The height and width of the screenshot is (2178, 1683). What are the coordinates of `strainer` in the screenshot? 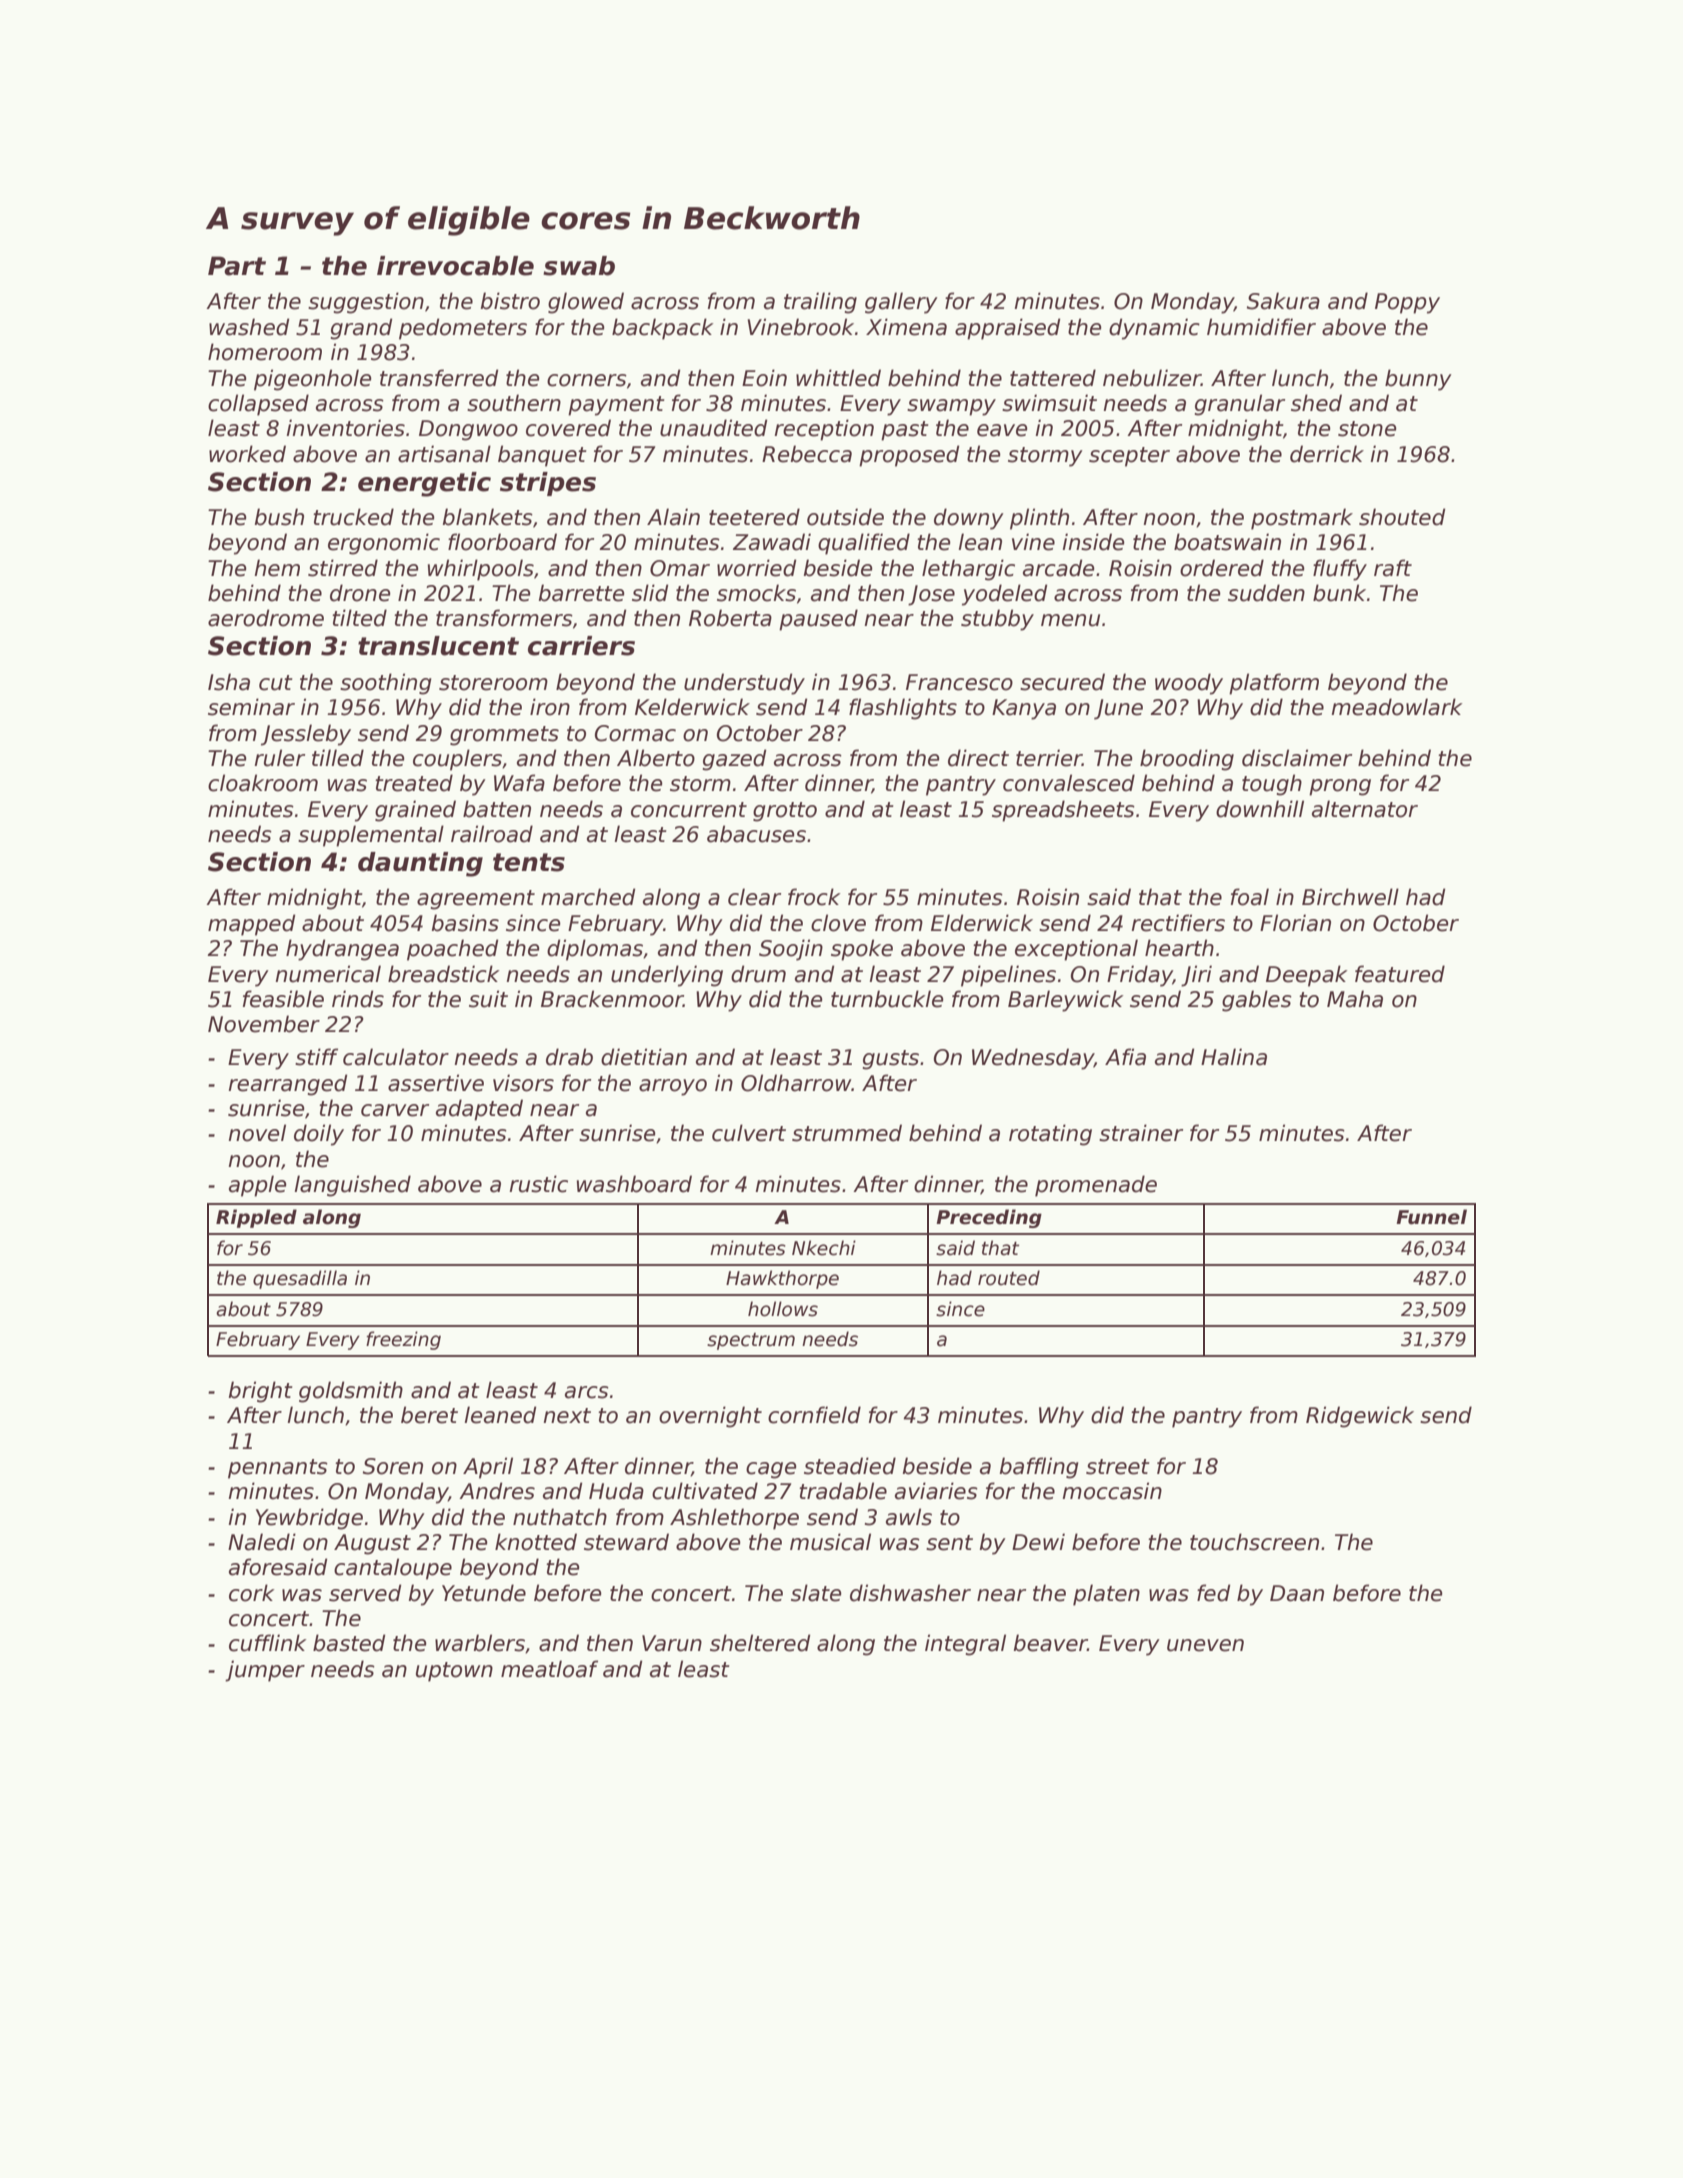 It's located at (1141, 1133).
